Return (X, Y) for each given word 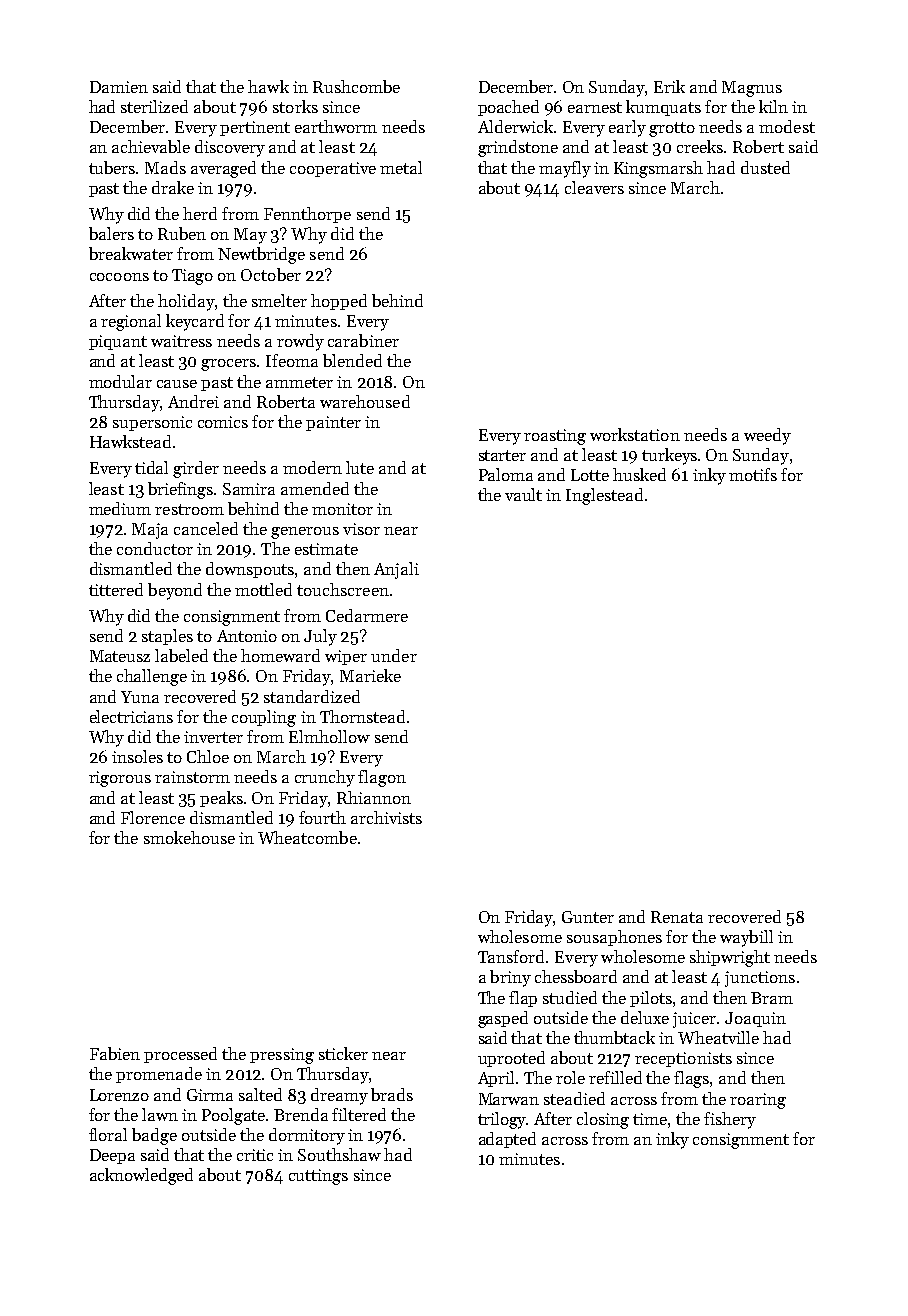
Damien (119, 87)
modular (120, 381)
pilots (651, 999)
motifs (753, 474)
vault (523, 494)
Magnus (752, 89)
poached (508, 108)
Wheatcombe (307, 837)
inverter (213, 737)
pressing (282, 1056)
